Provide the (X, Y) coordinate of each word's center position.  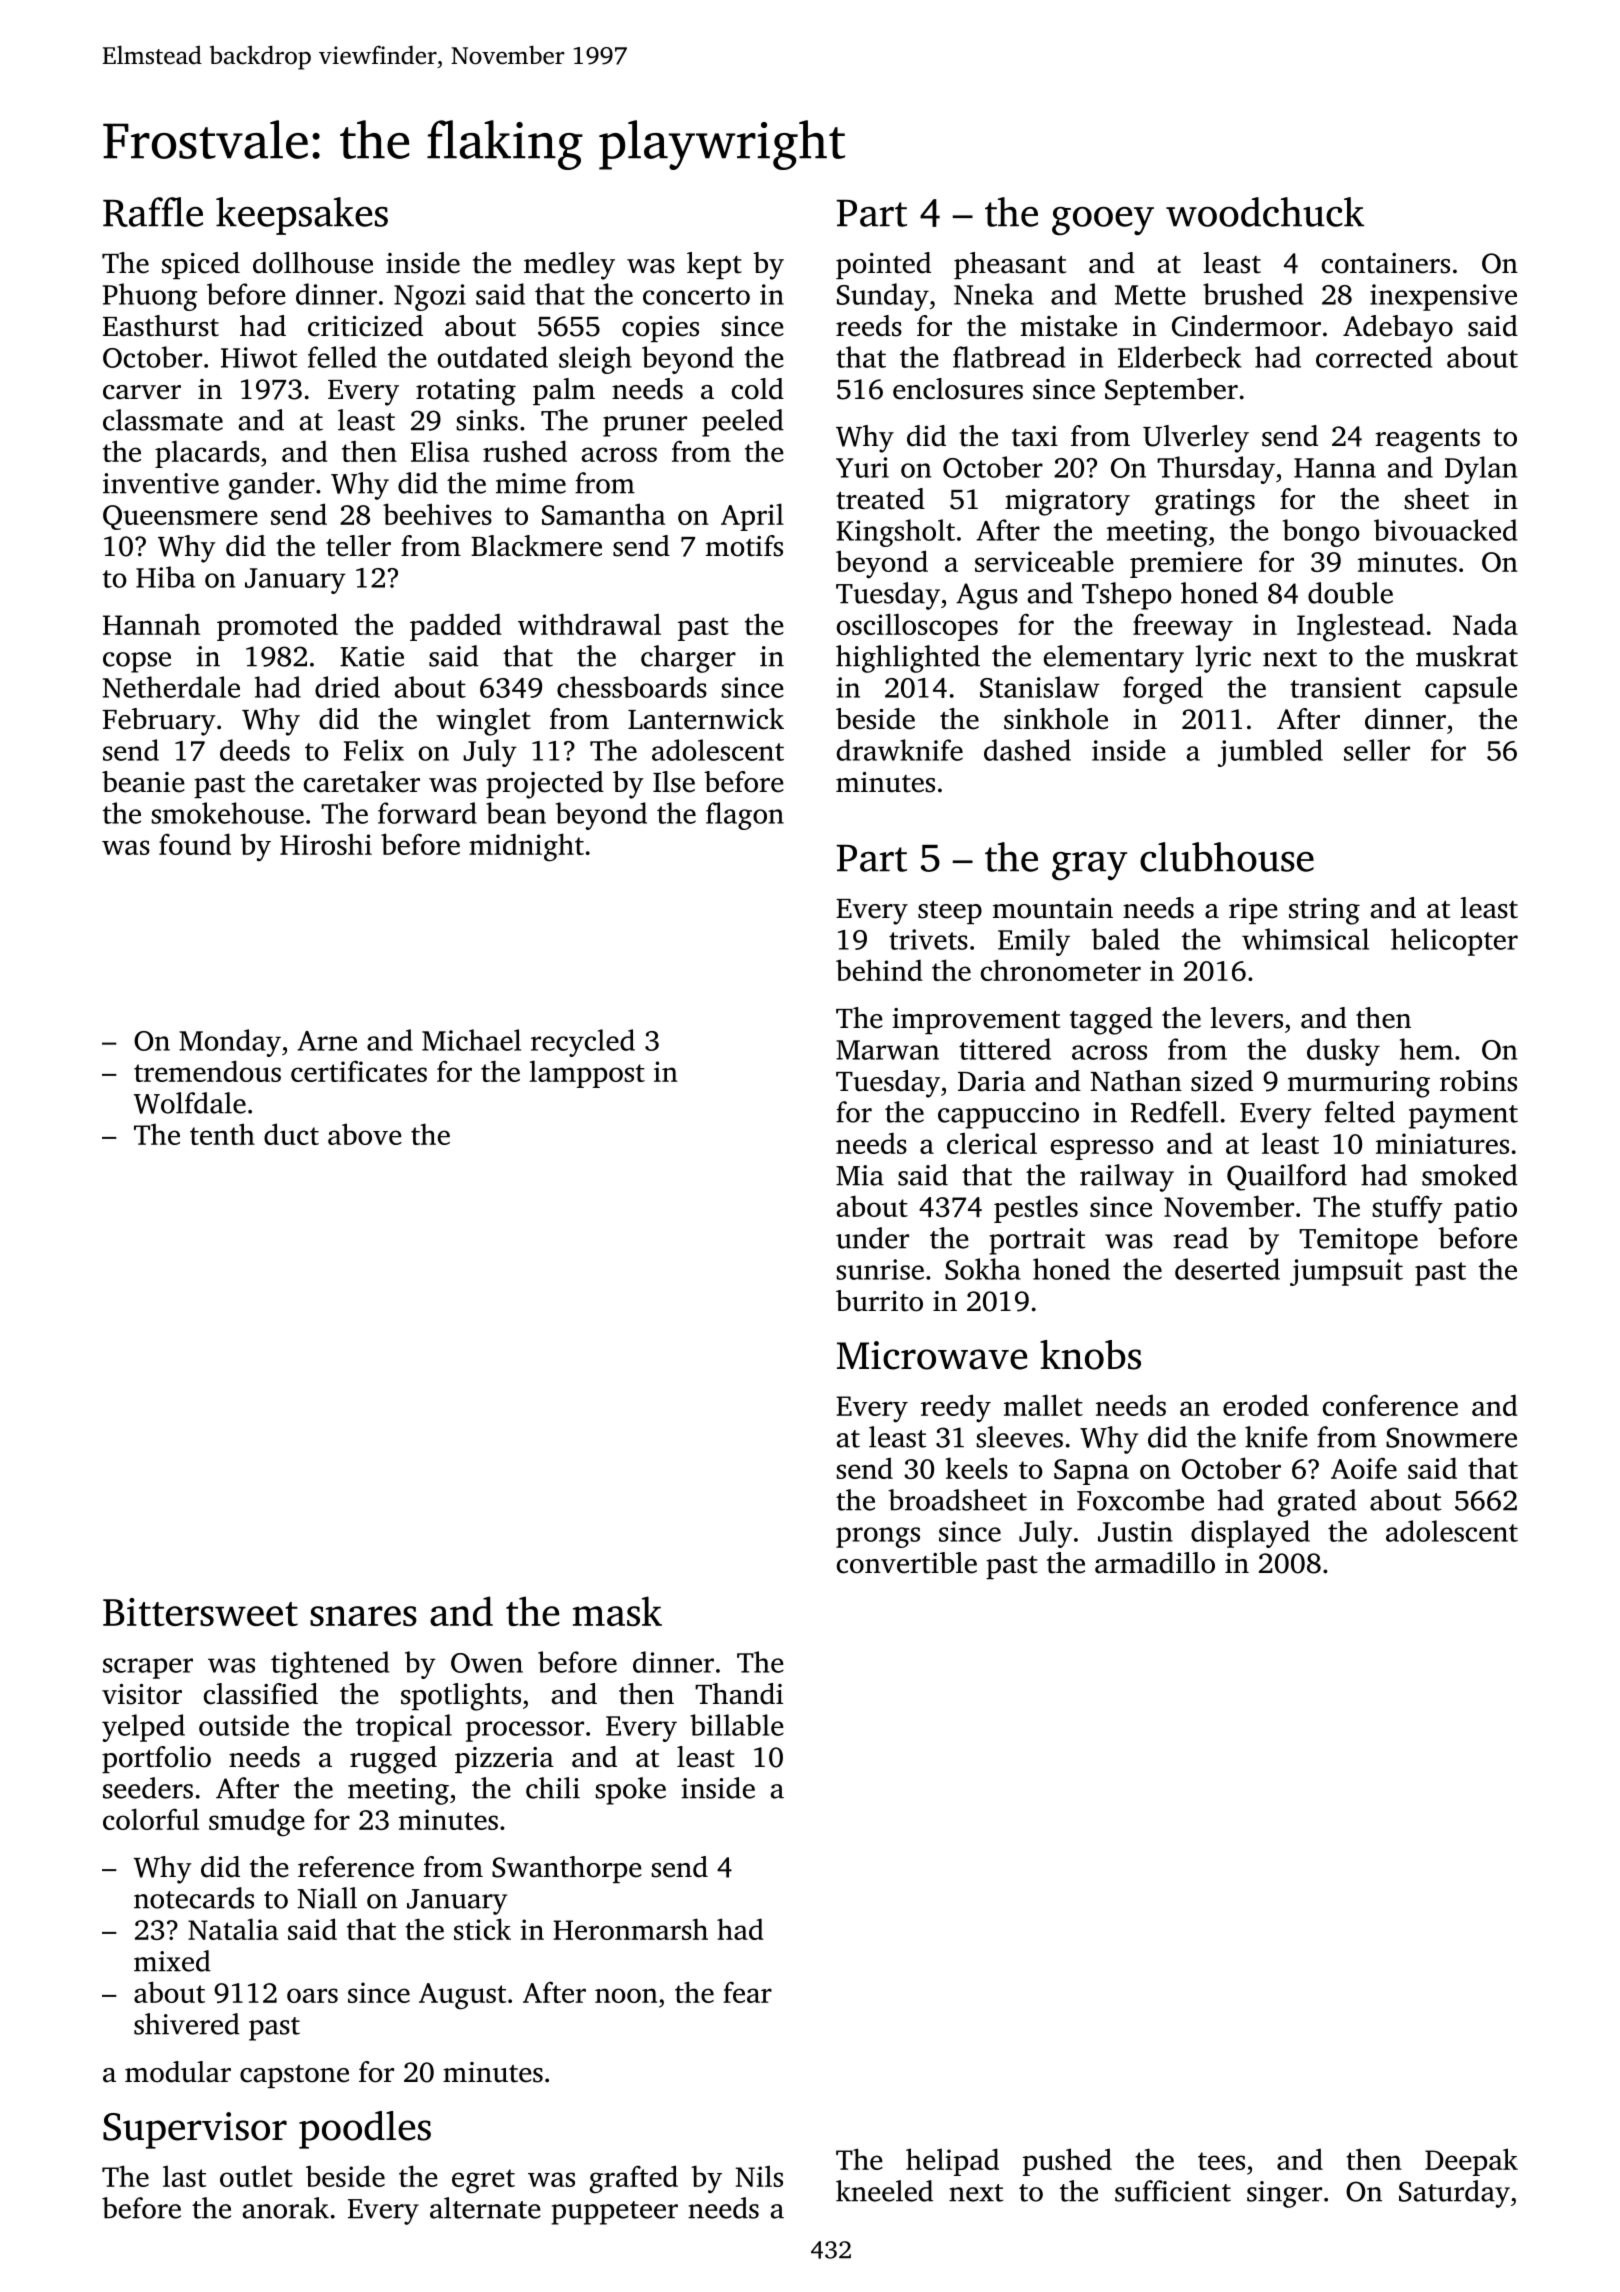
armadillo (1155, 1563)
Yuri (862, 467)
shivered (187, 2024)
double (1350, 593)
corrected (1374, 357)
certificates (359, 1071)
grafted (634, 2179)
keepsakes (302, 216)
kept (714, 265)
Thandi (739, 1694)
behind (879, 970)
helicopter (1454, 942)
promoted (277, 627)
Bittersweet (200, 1612)
